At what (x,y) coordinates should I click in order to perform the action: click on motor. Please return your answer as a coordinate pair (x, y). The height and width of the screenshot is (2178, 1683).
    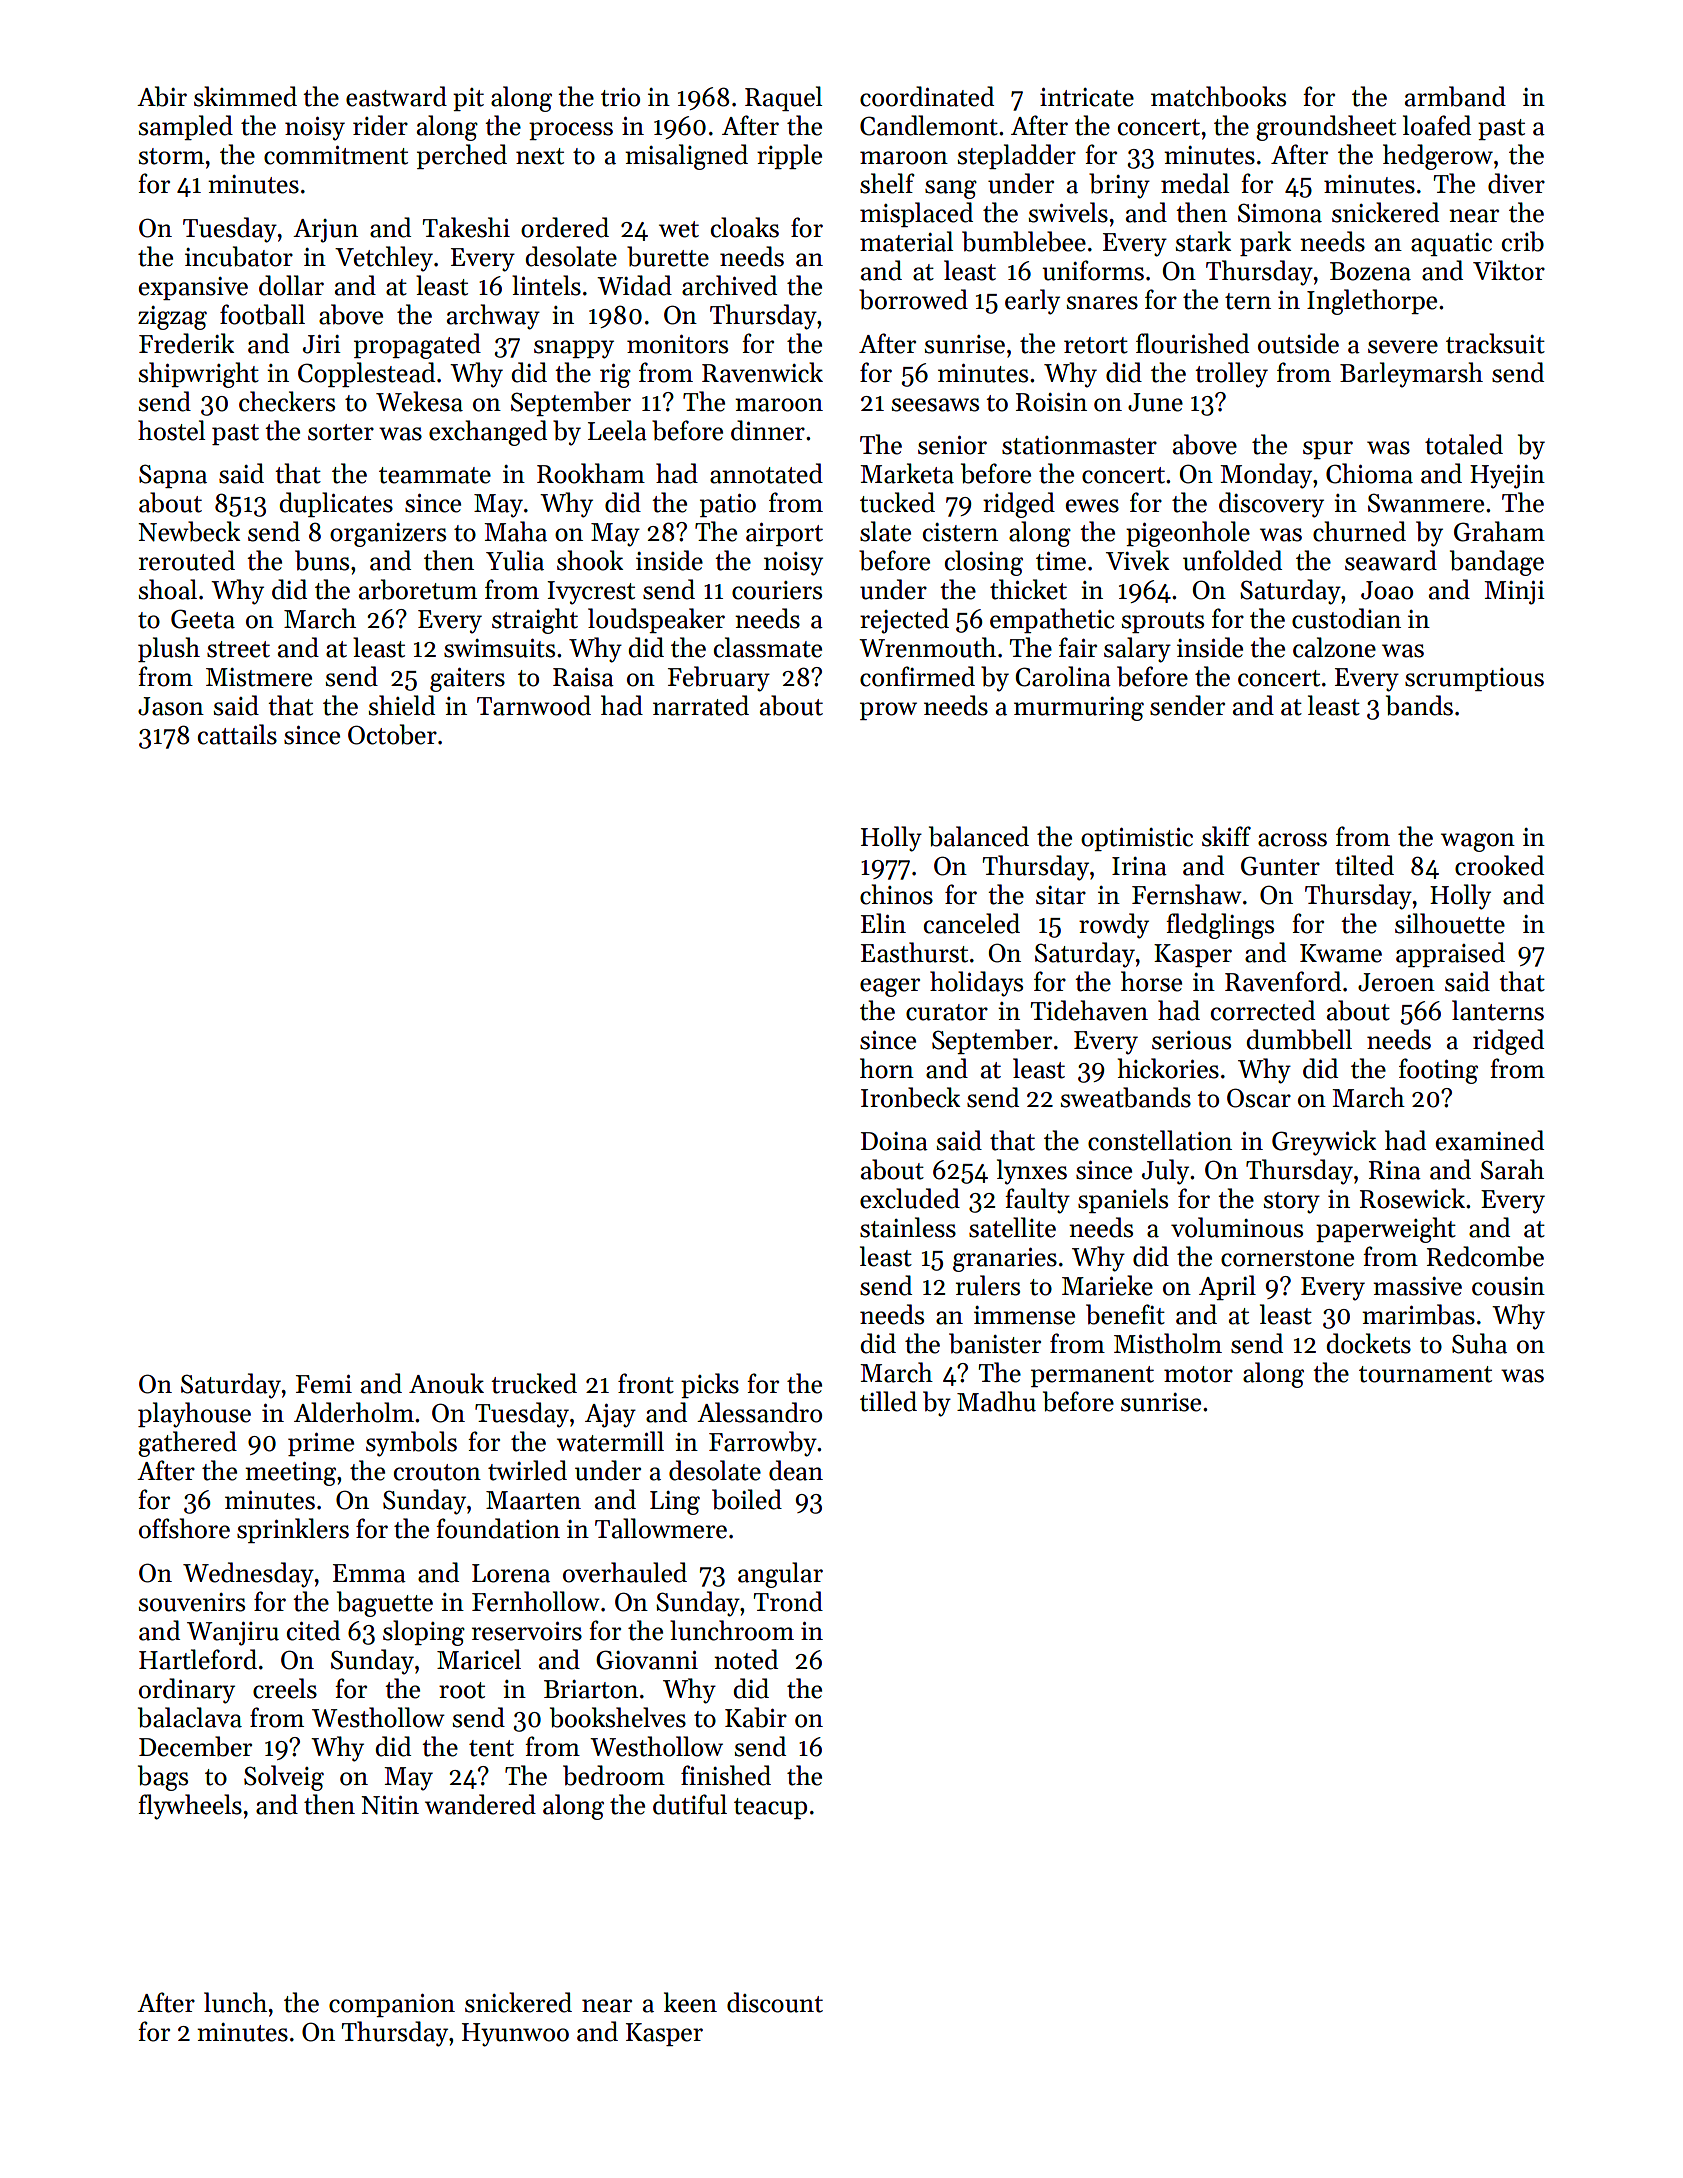
    Looking at the image, I should click on (1198, 1374).
